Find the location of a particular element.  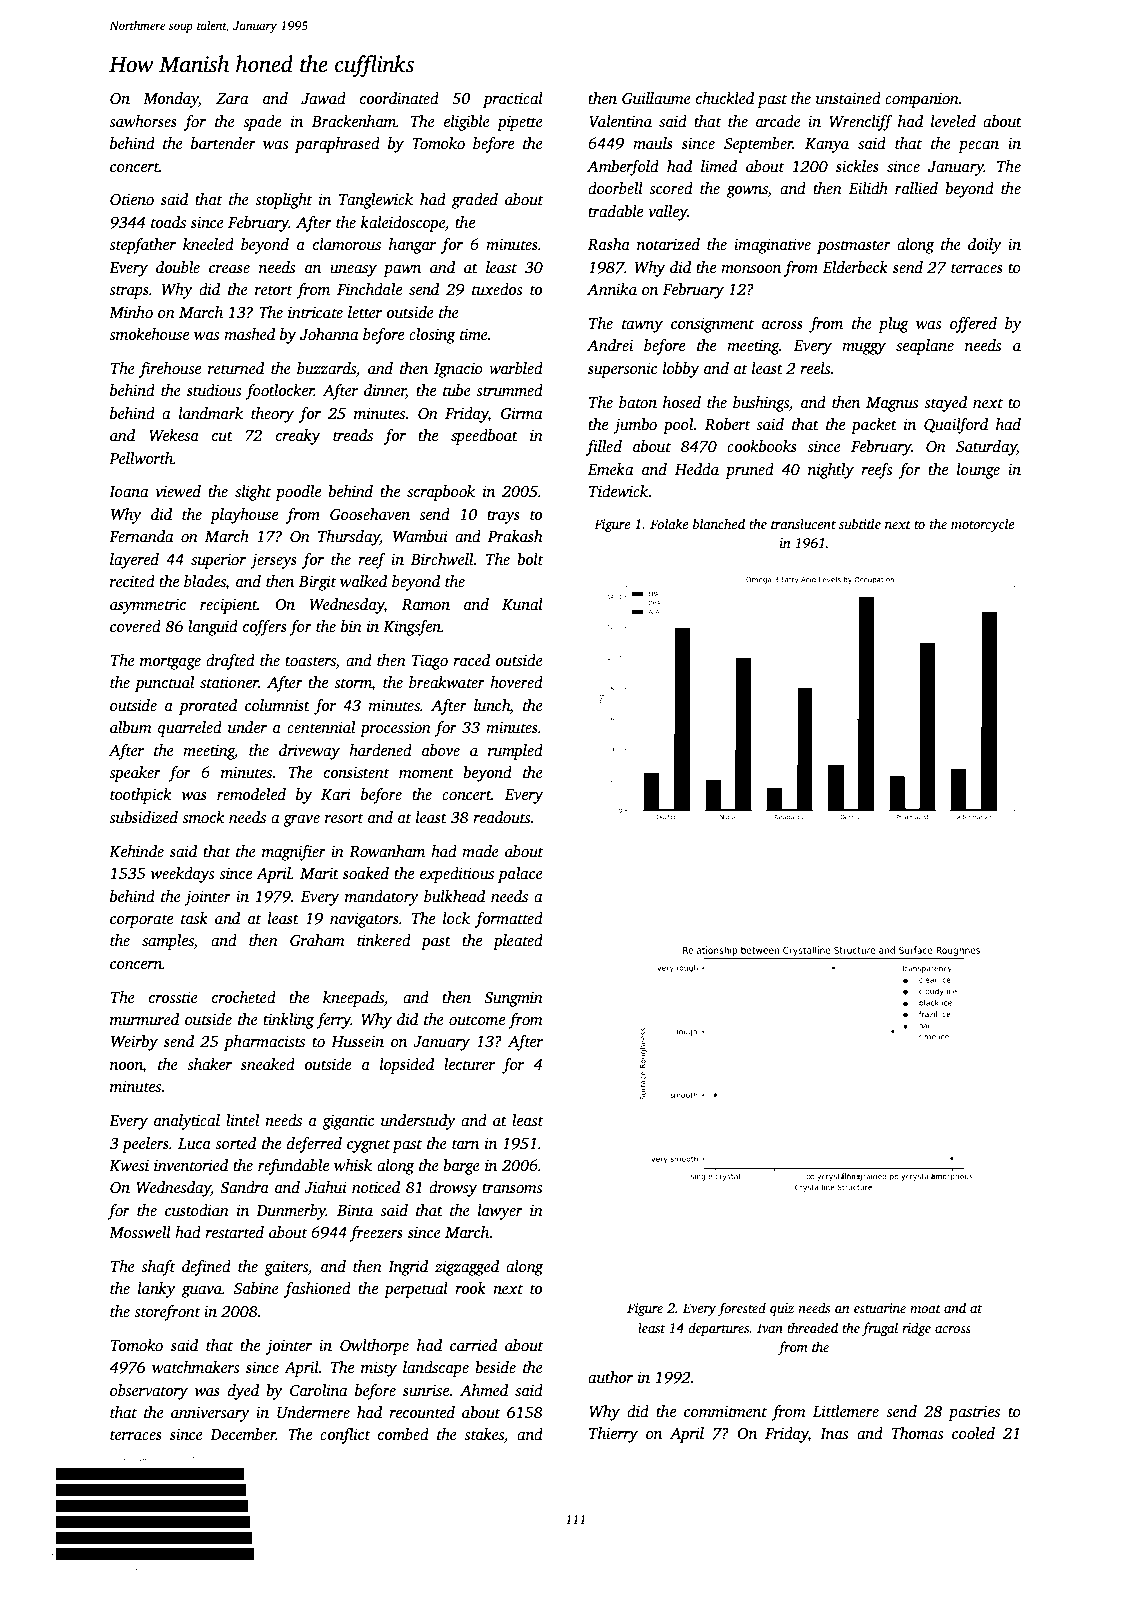

anniversary is located at coordinates (210, 1414).
